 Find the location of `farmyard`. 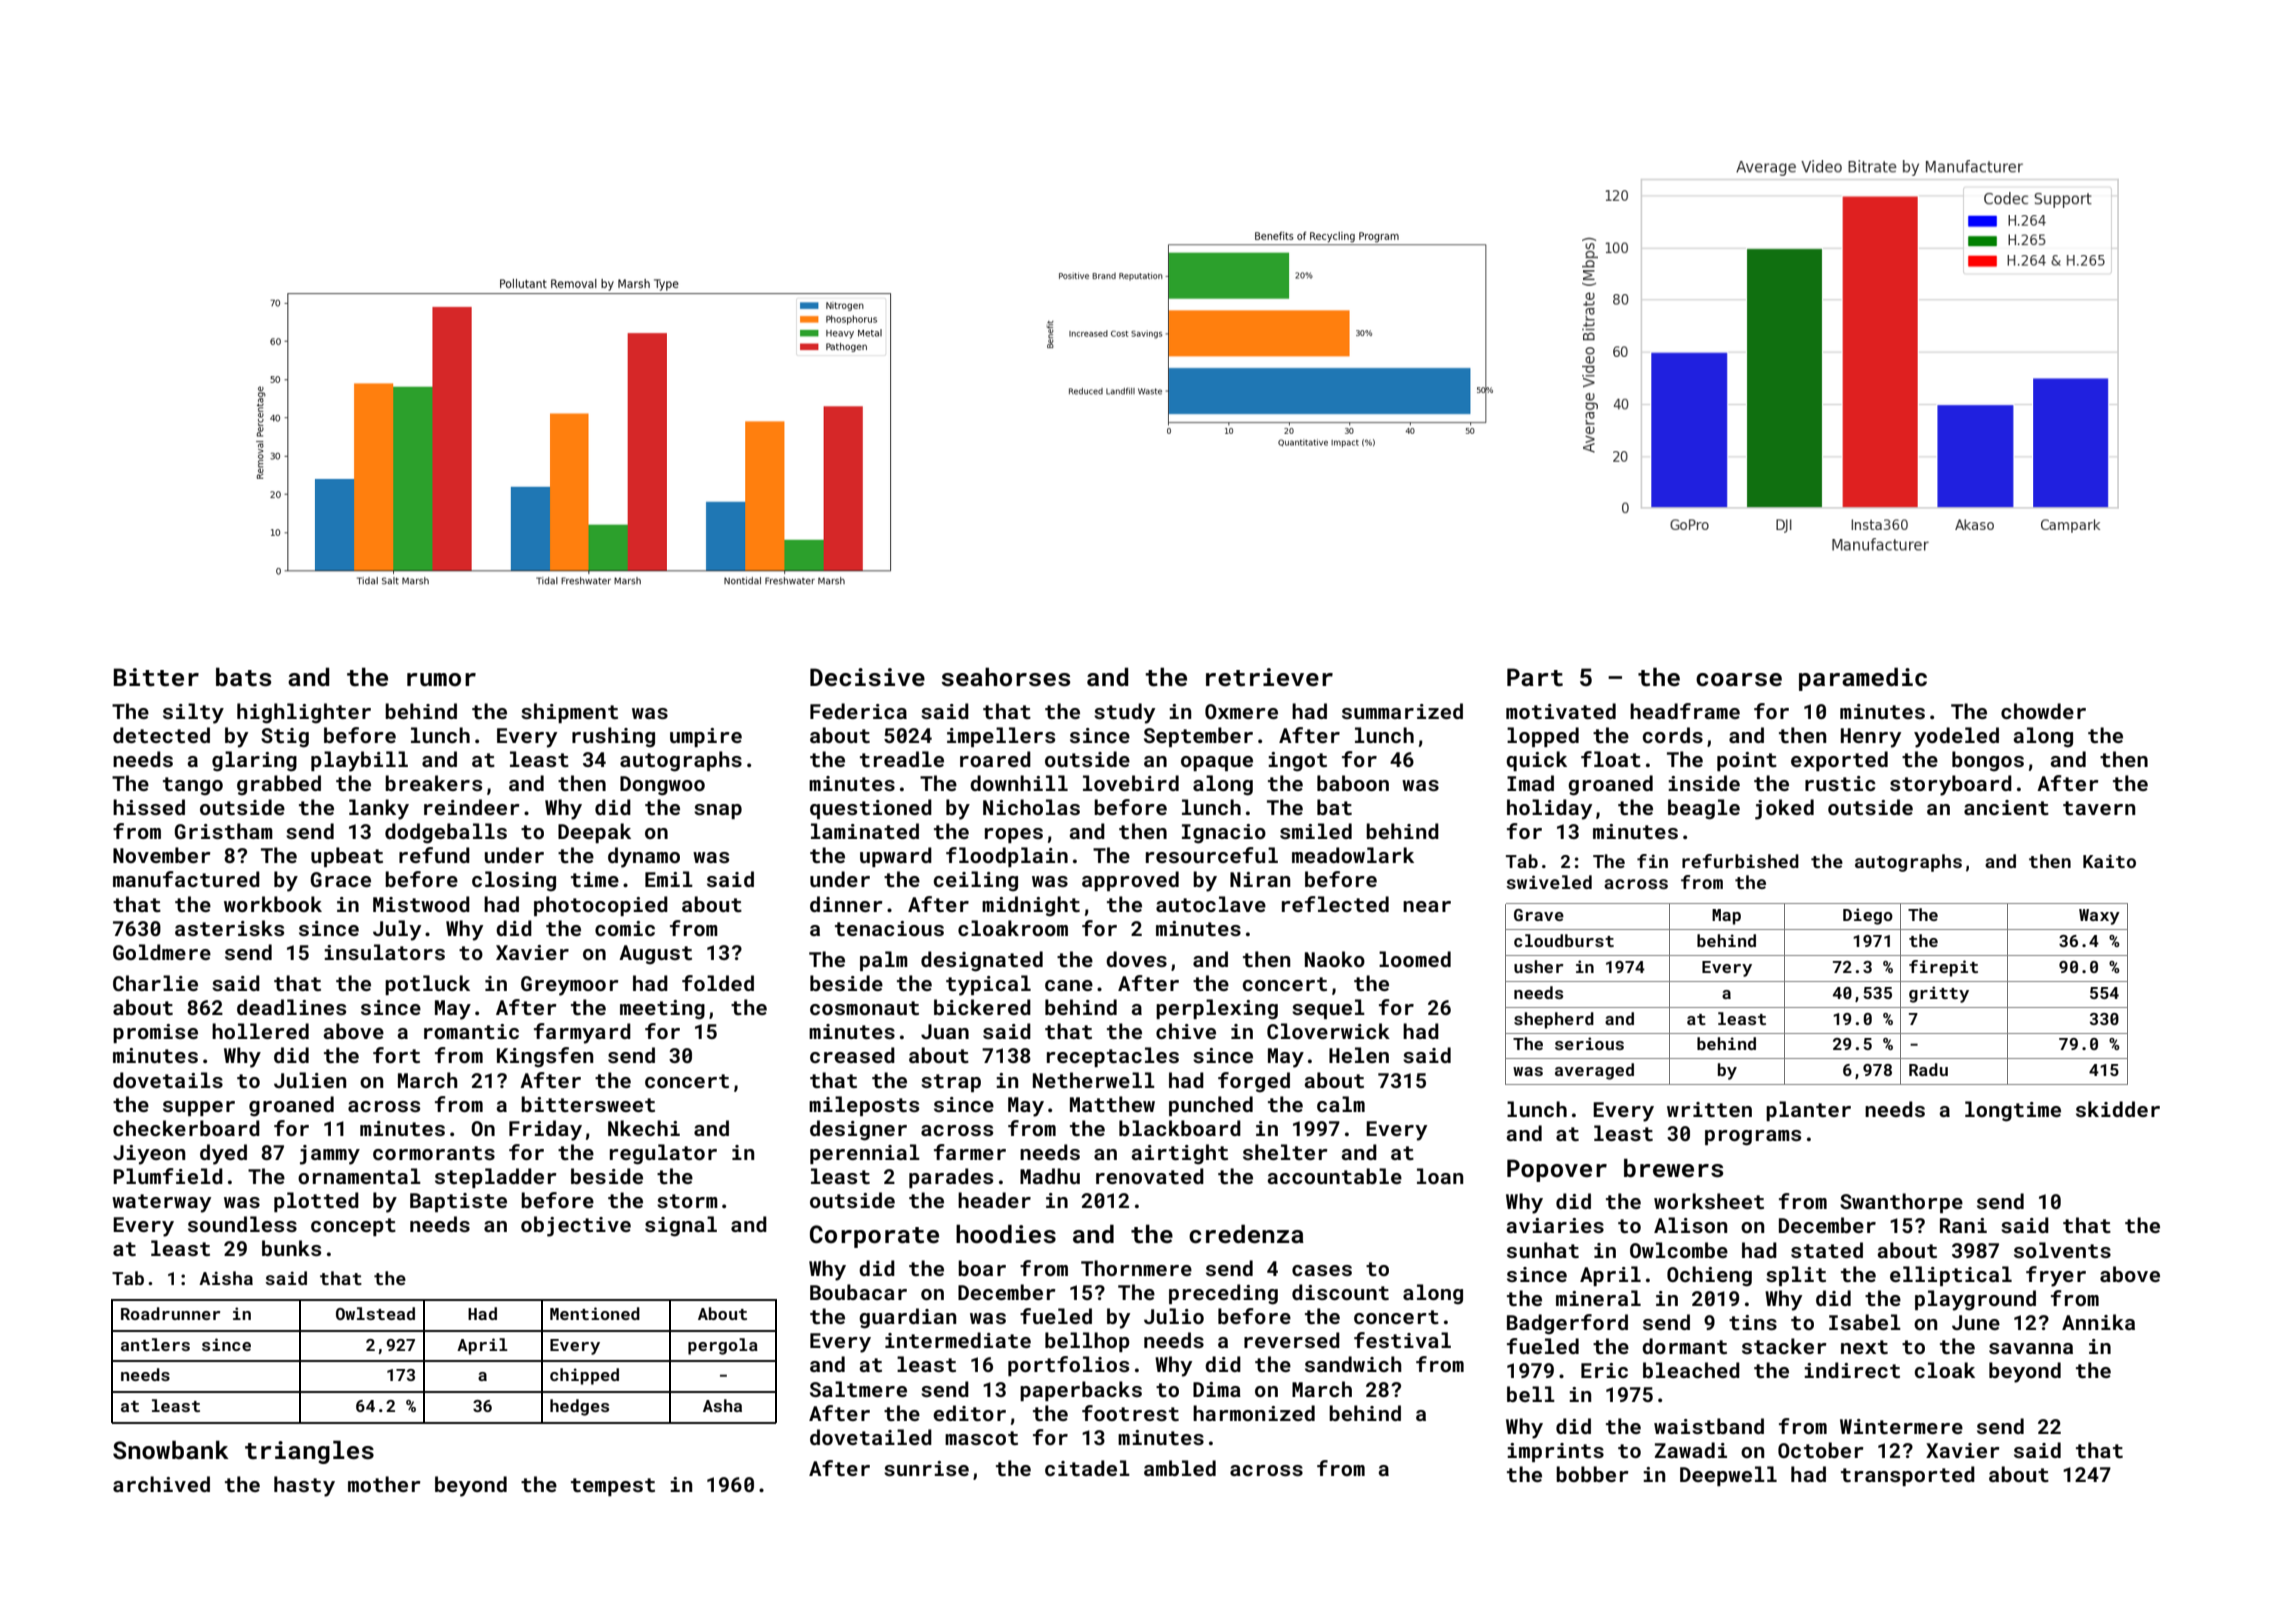

farmyard is located at coordinates (582, 1033).
